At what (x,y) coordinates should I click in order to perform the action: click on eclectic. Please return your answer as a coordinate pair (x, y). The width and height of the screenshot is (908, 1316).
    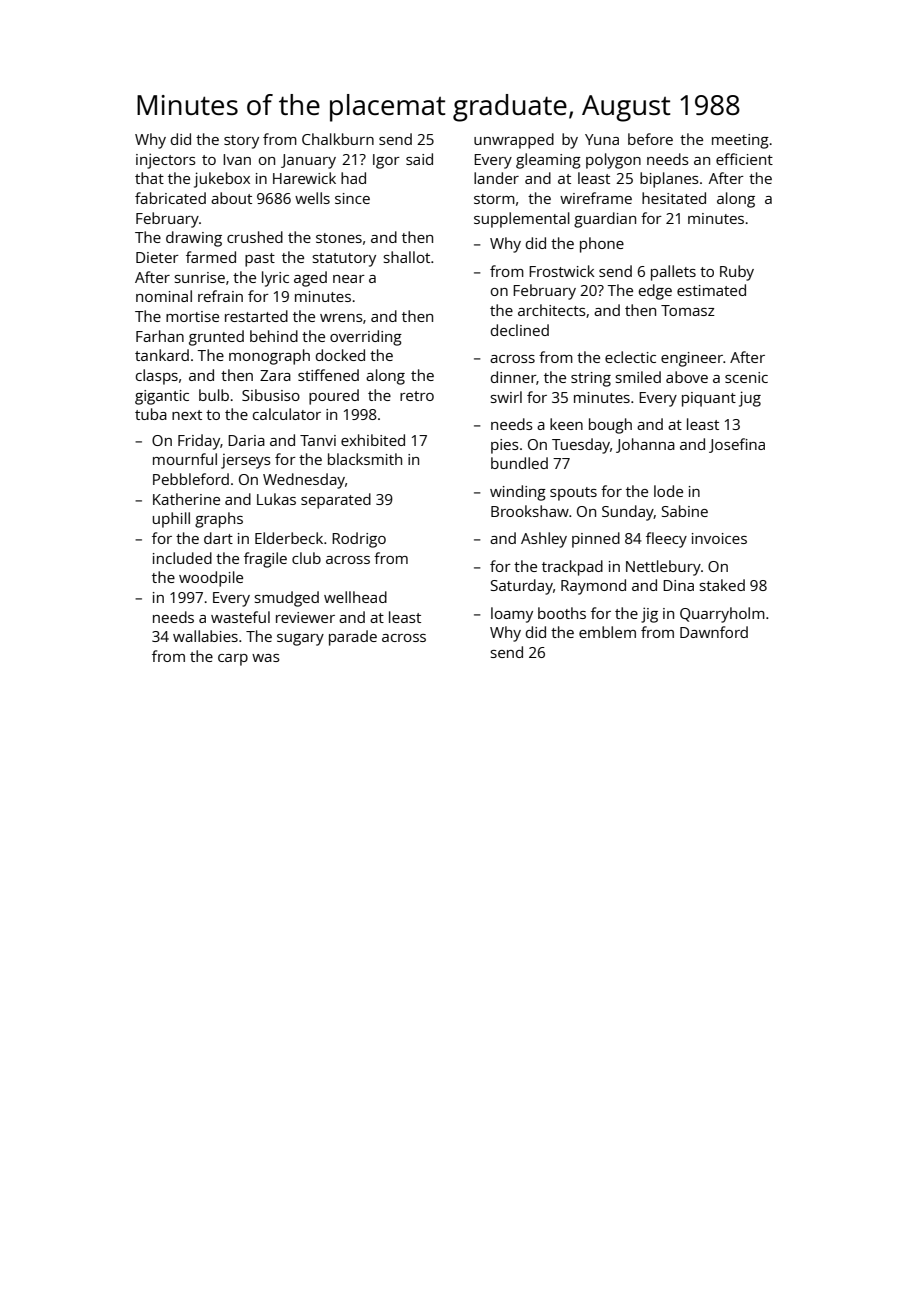
    Looking at the image, I should click on (630, 357).
